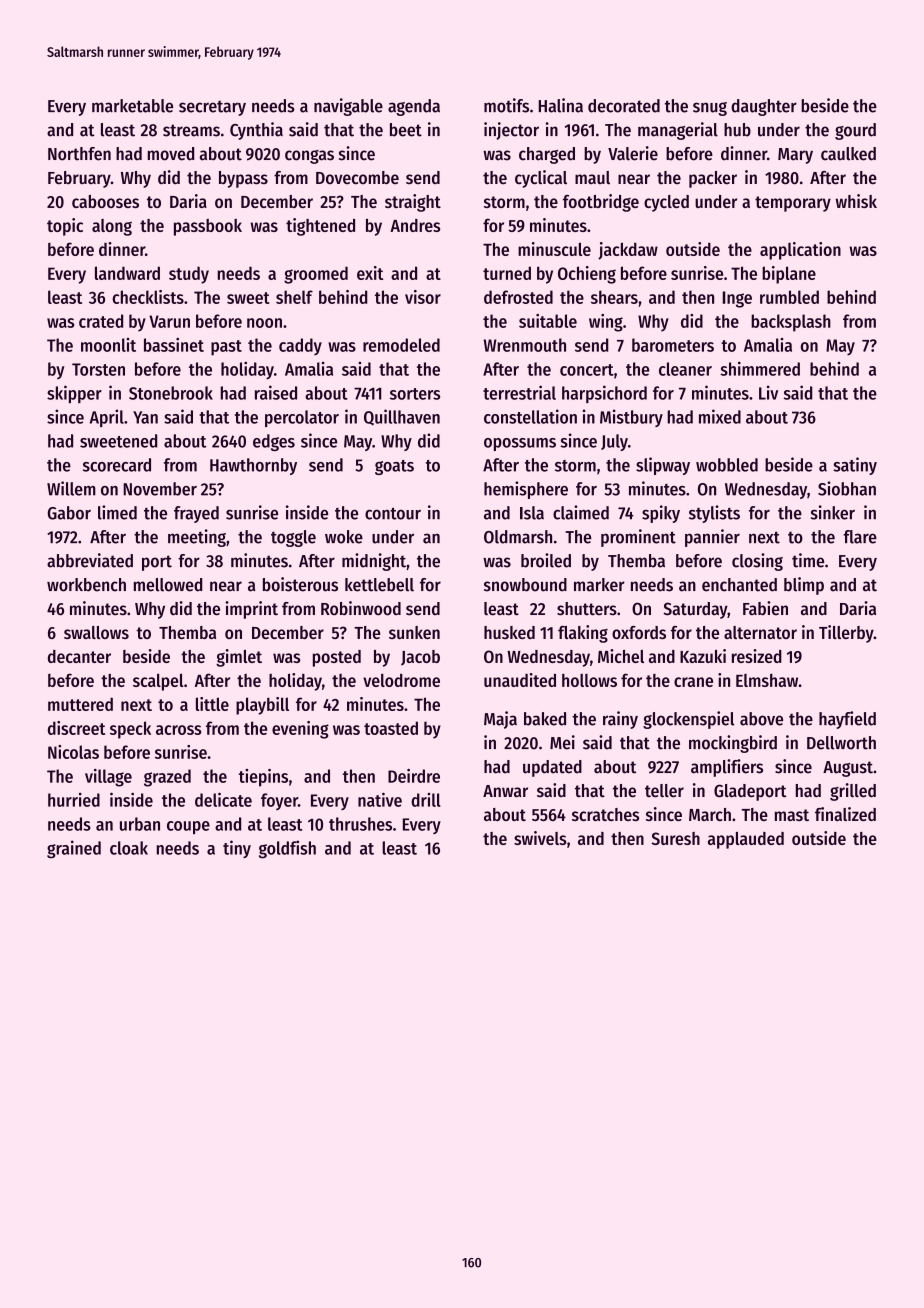 The image size is (924, 1308). I want to click on thrushes, so click(360, 824).
